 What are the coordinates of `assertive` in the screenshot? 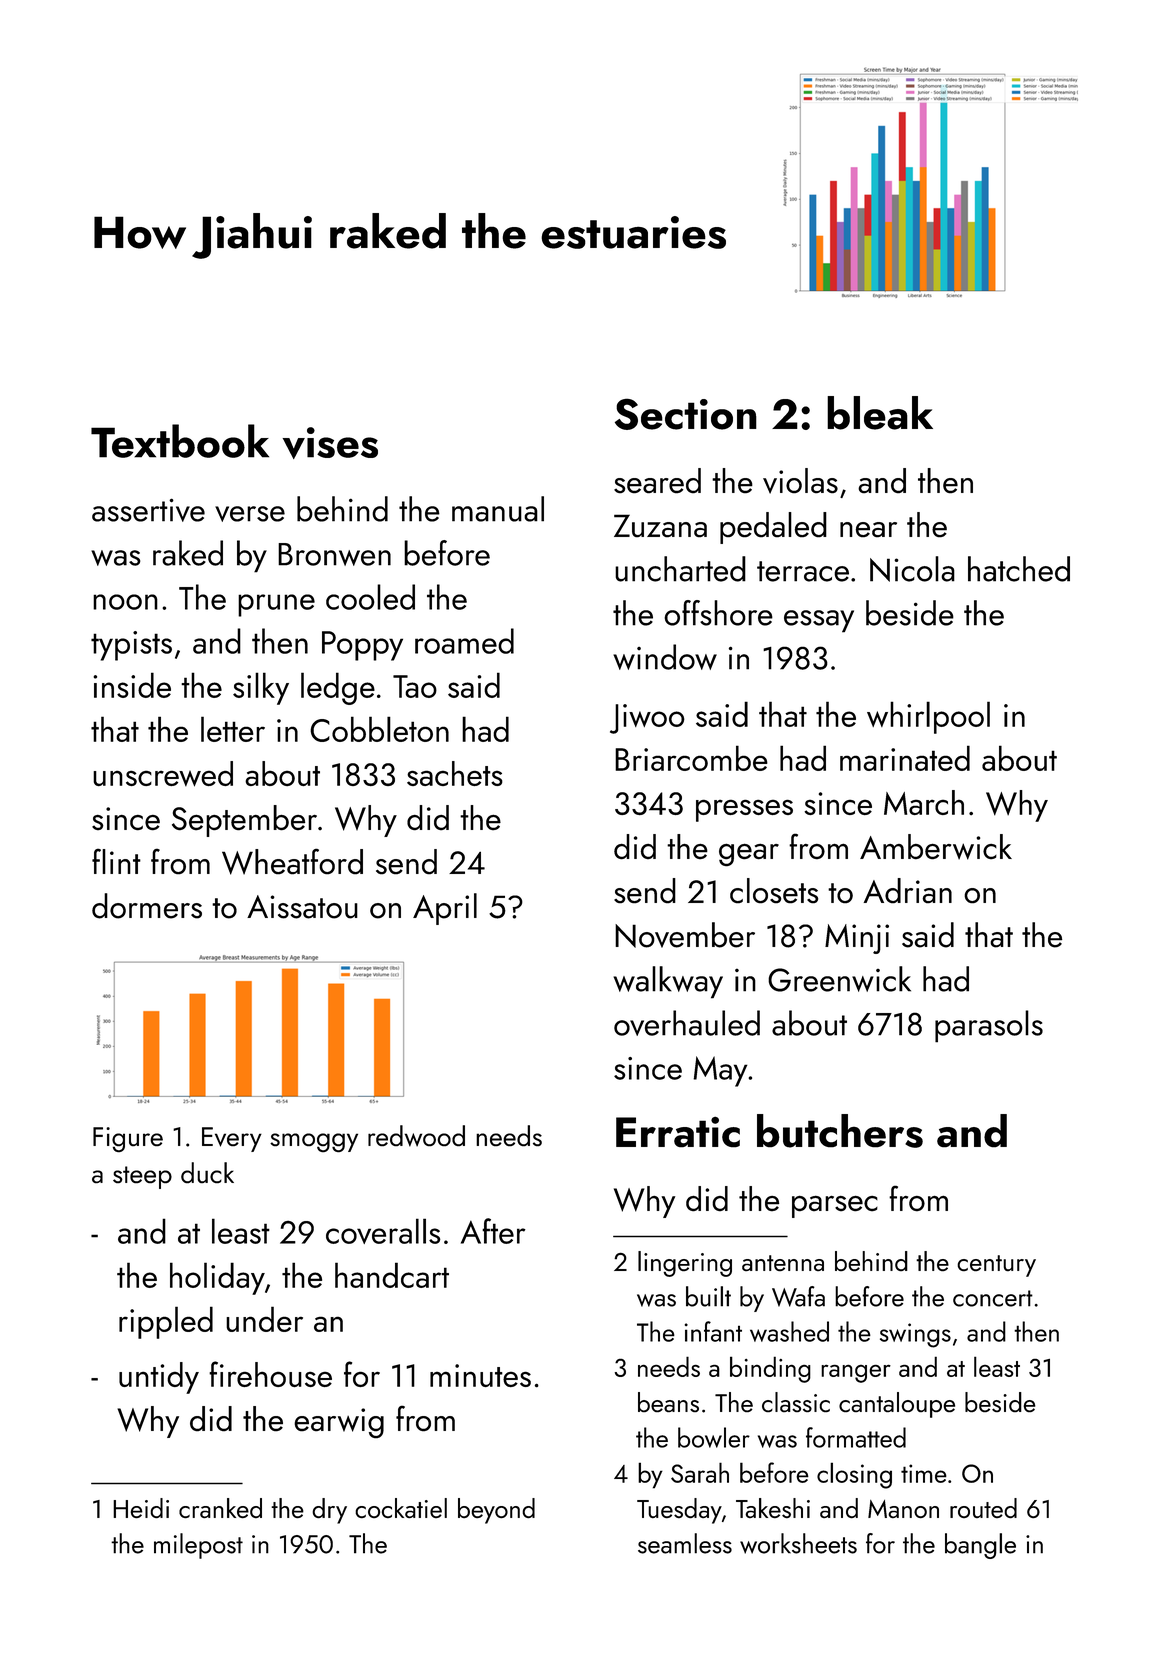 It's located at (148, 510).
